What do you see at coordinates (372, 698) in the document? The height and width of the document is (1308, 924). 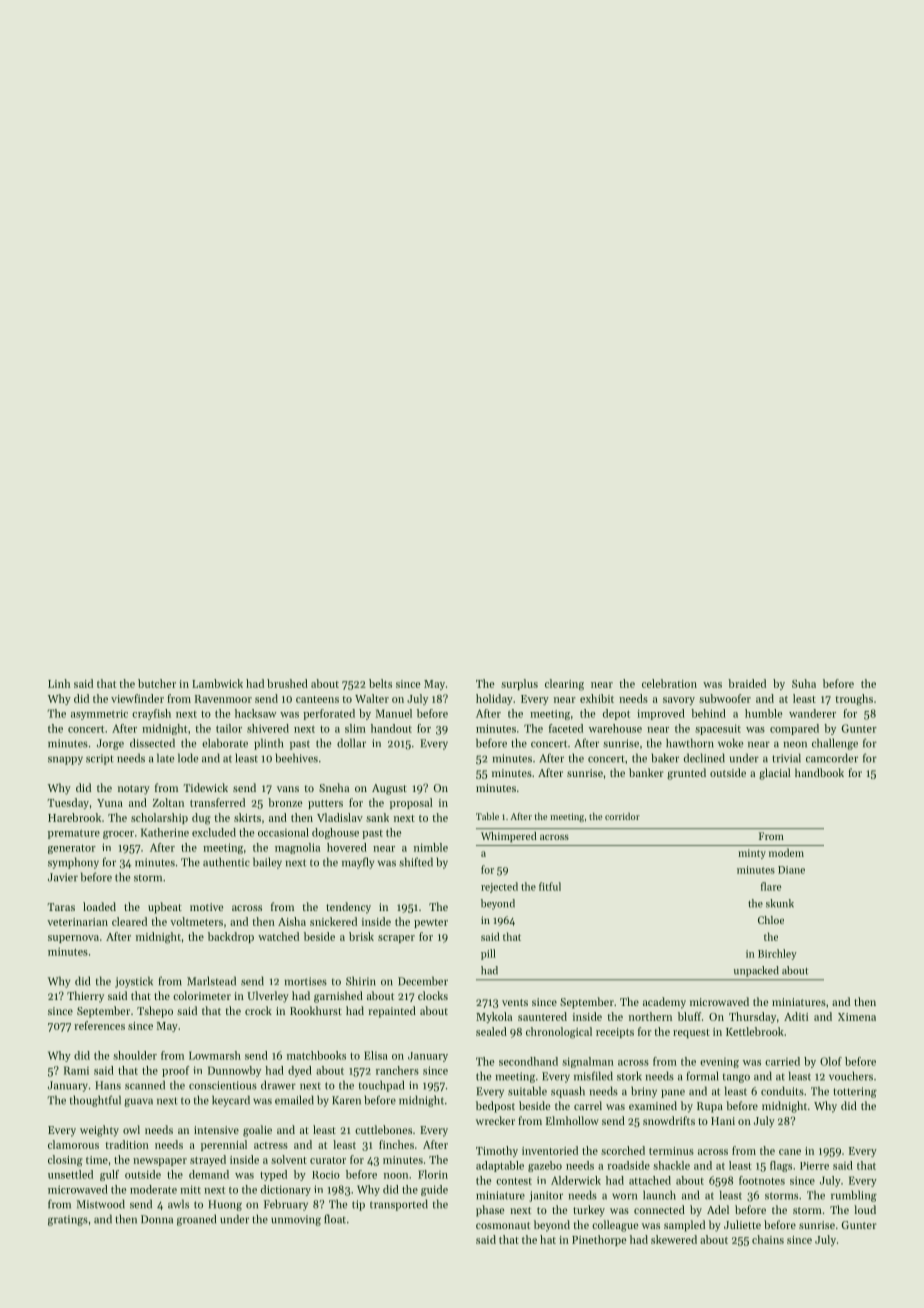 I see `Walter` at bounding box center [372, 698].
